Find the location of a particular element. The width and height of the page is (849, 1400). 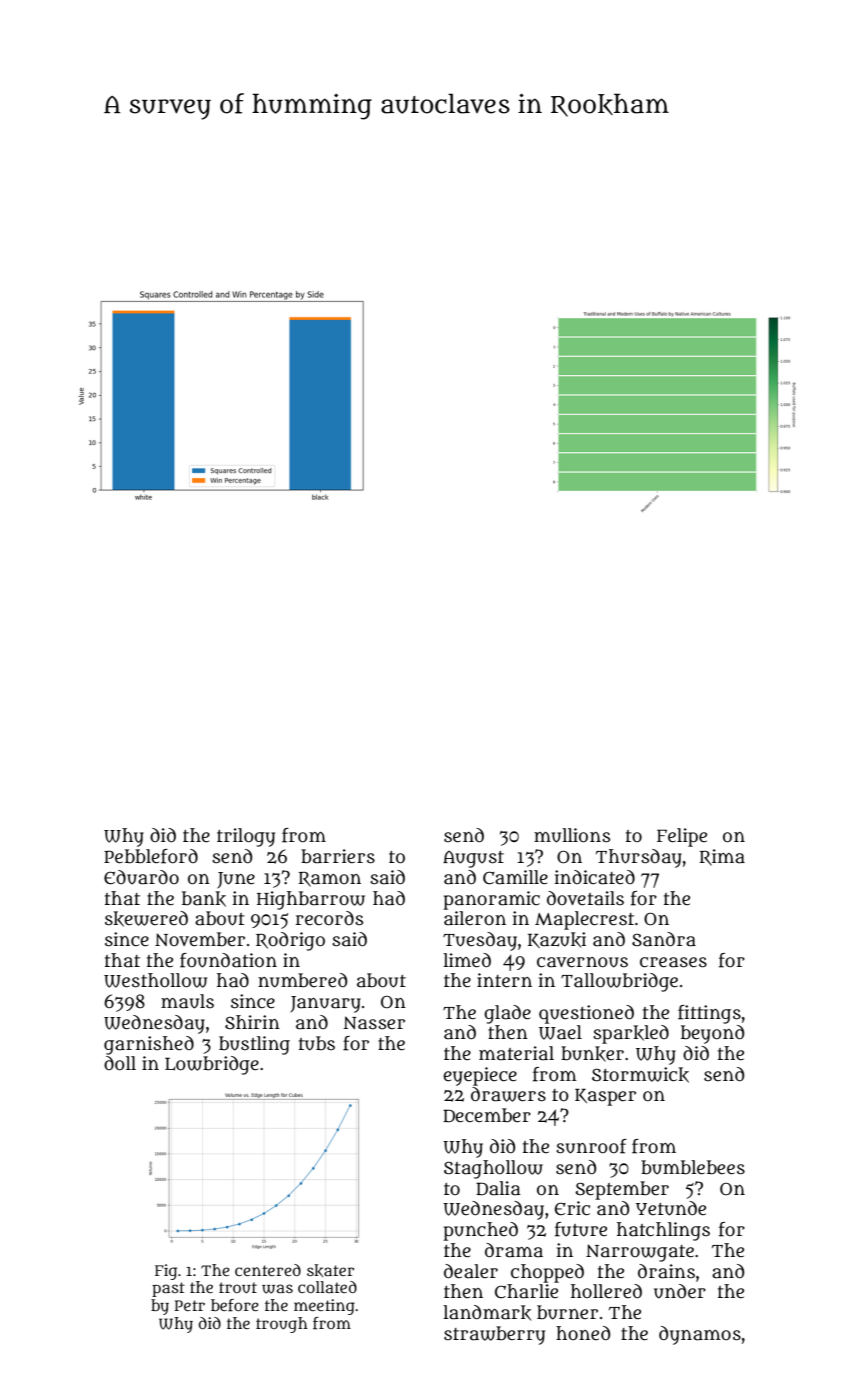

Dalia is located at coordinates (498, 1188).
